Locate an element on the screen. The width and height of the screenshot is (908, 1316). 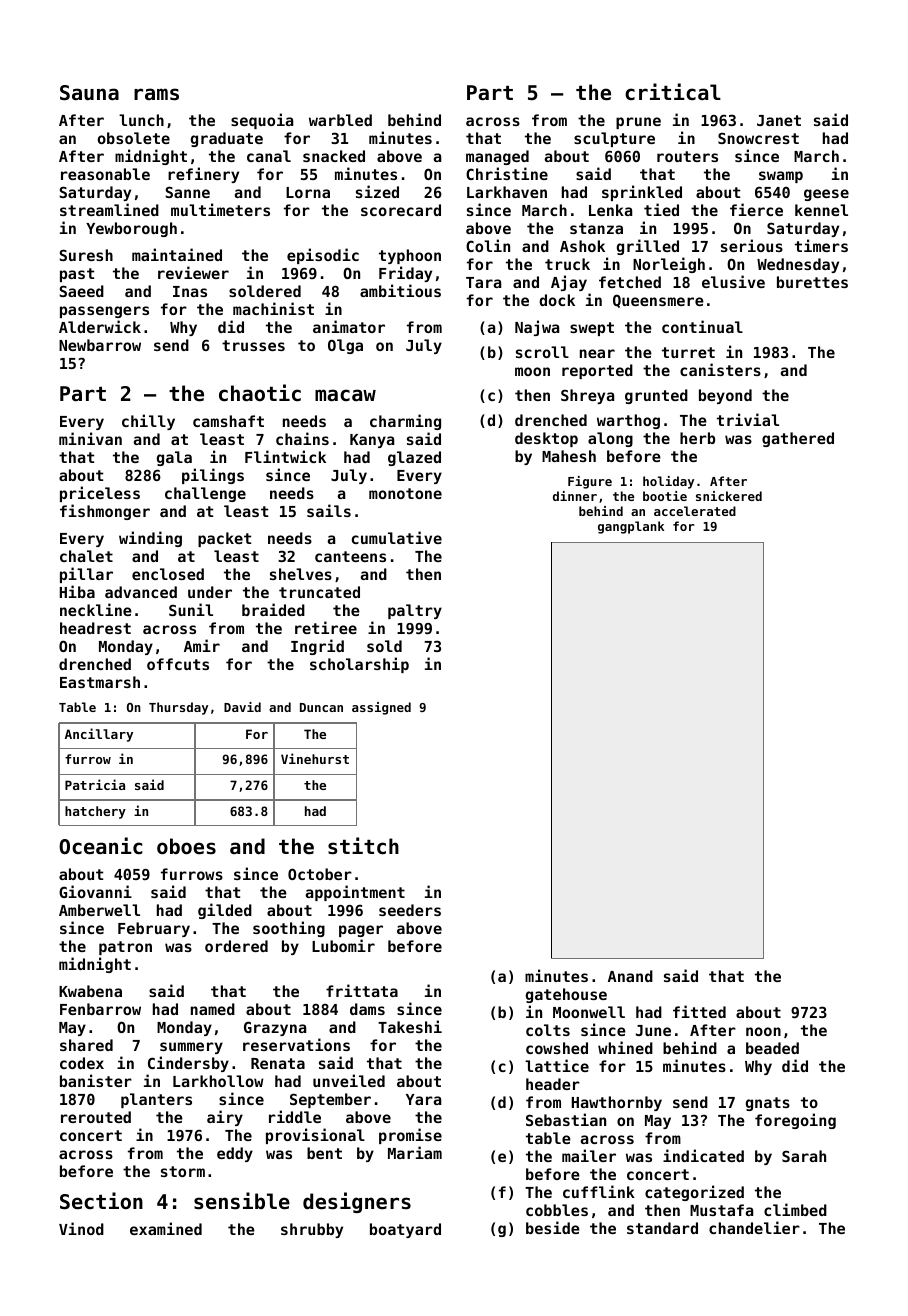
chandelier is located at coordinates (754, 1227).
